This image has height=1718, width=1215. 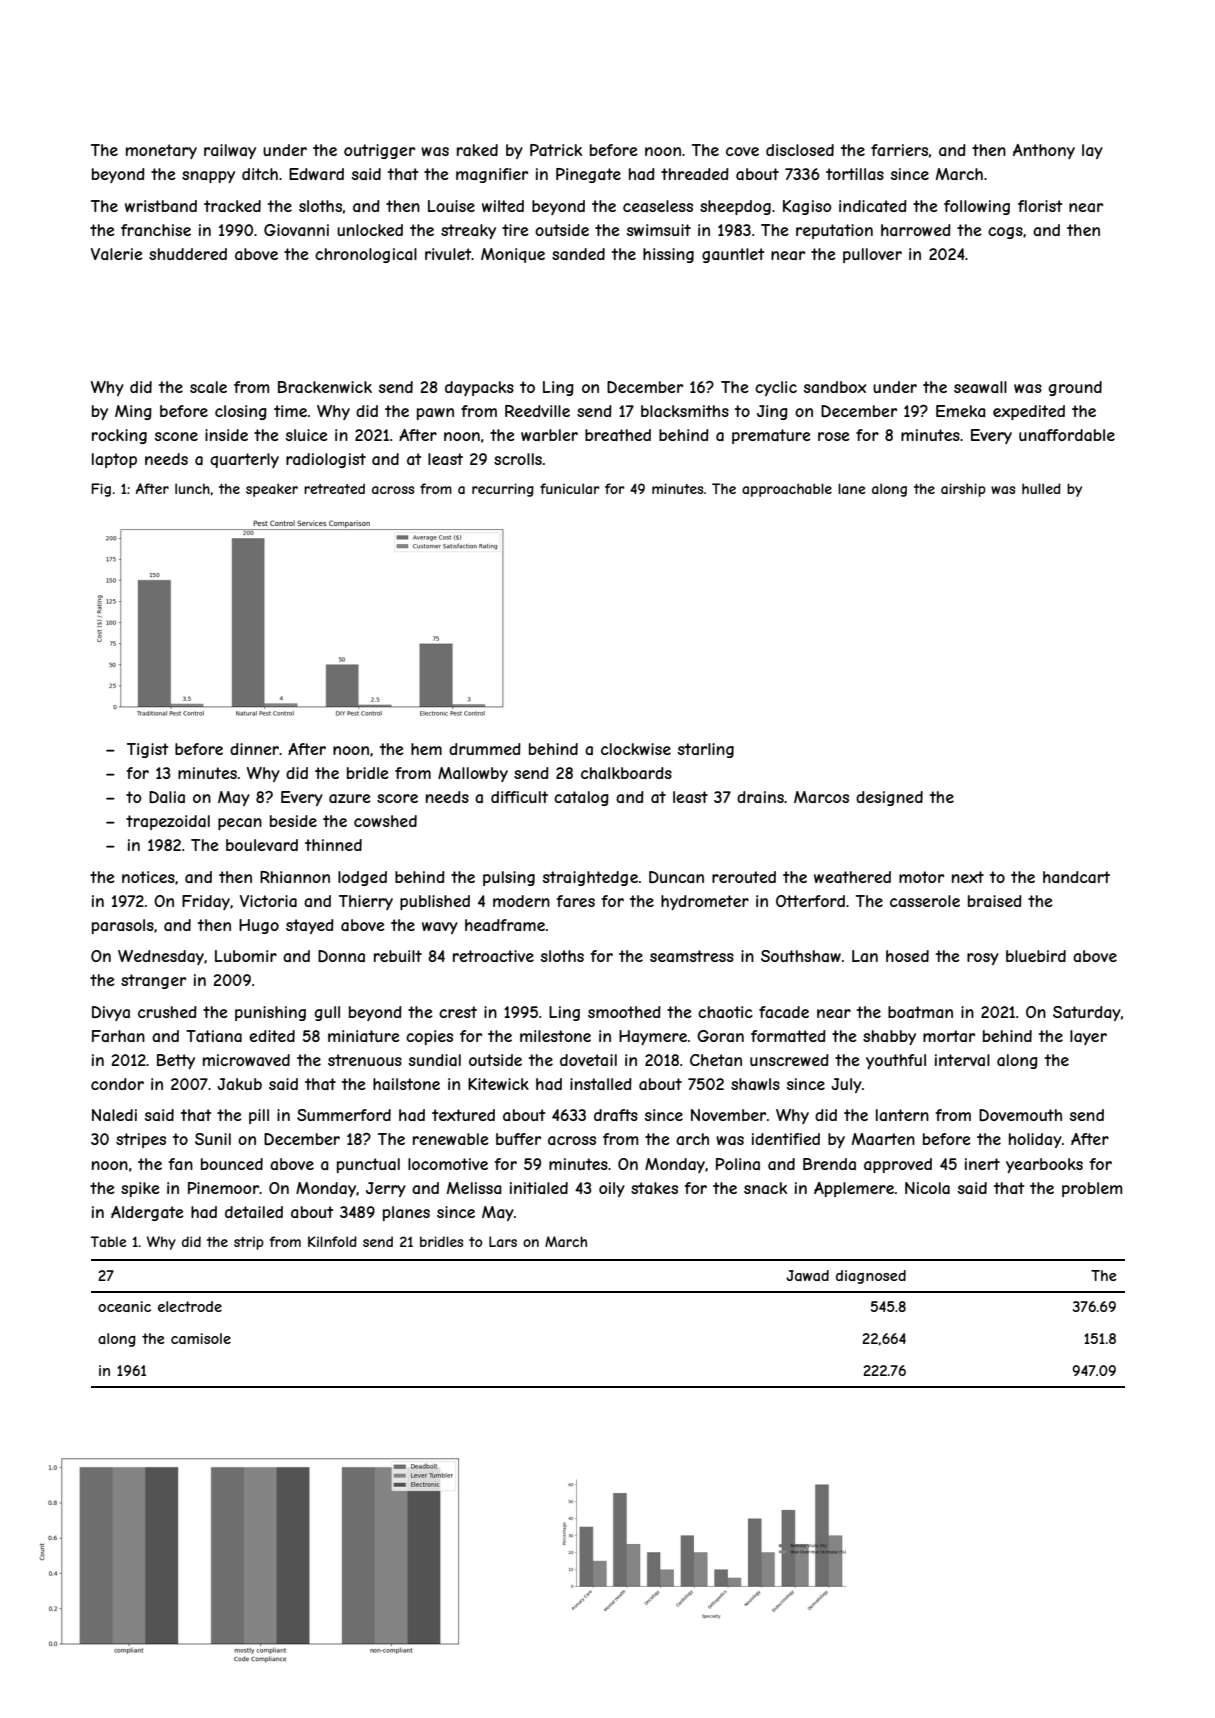 What do you see at coordinates (272, 490) in the image?
I see `speaker` at bounding box center [272, 490].
